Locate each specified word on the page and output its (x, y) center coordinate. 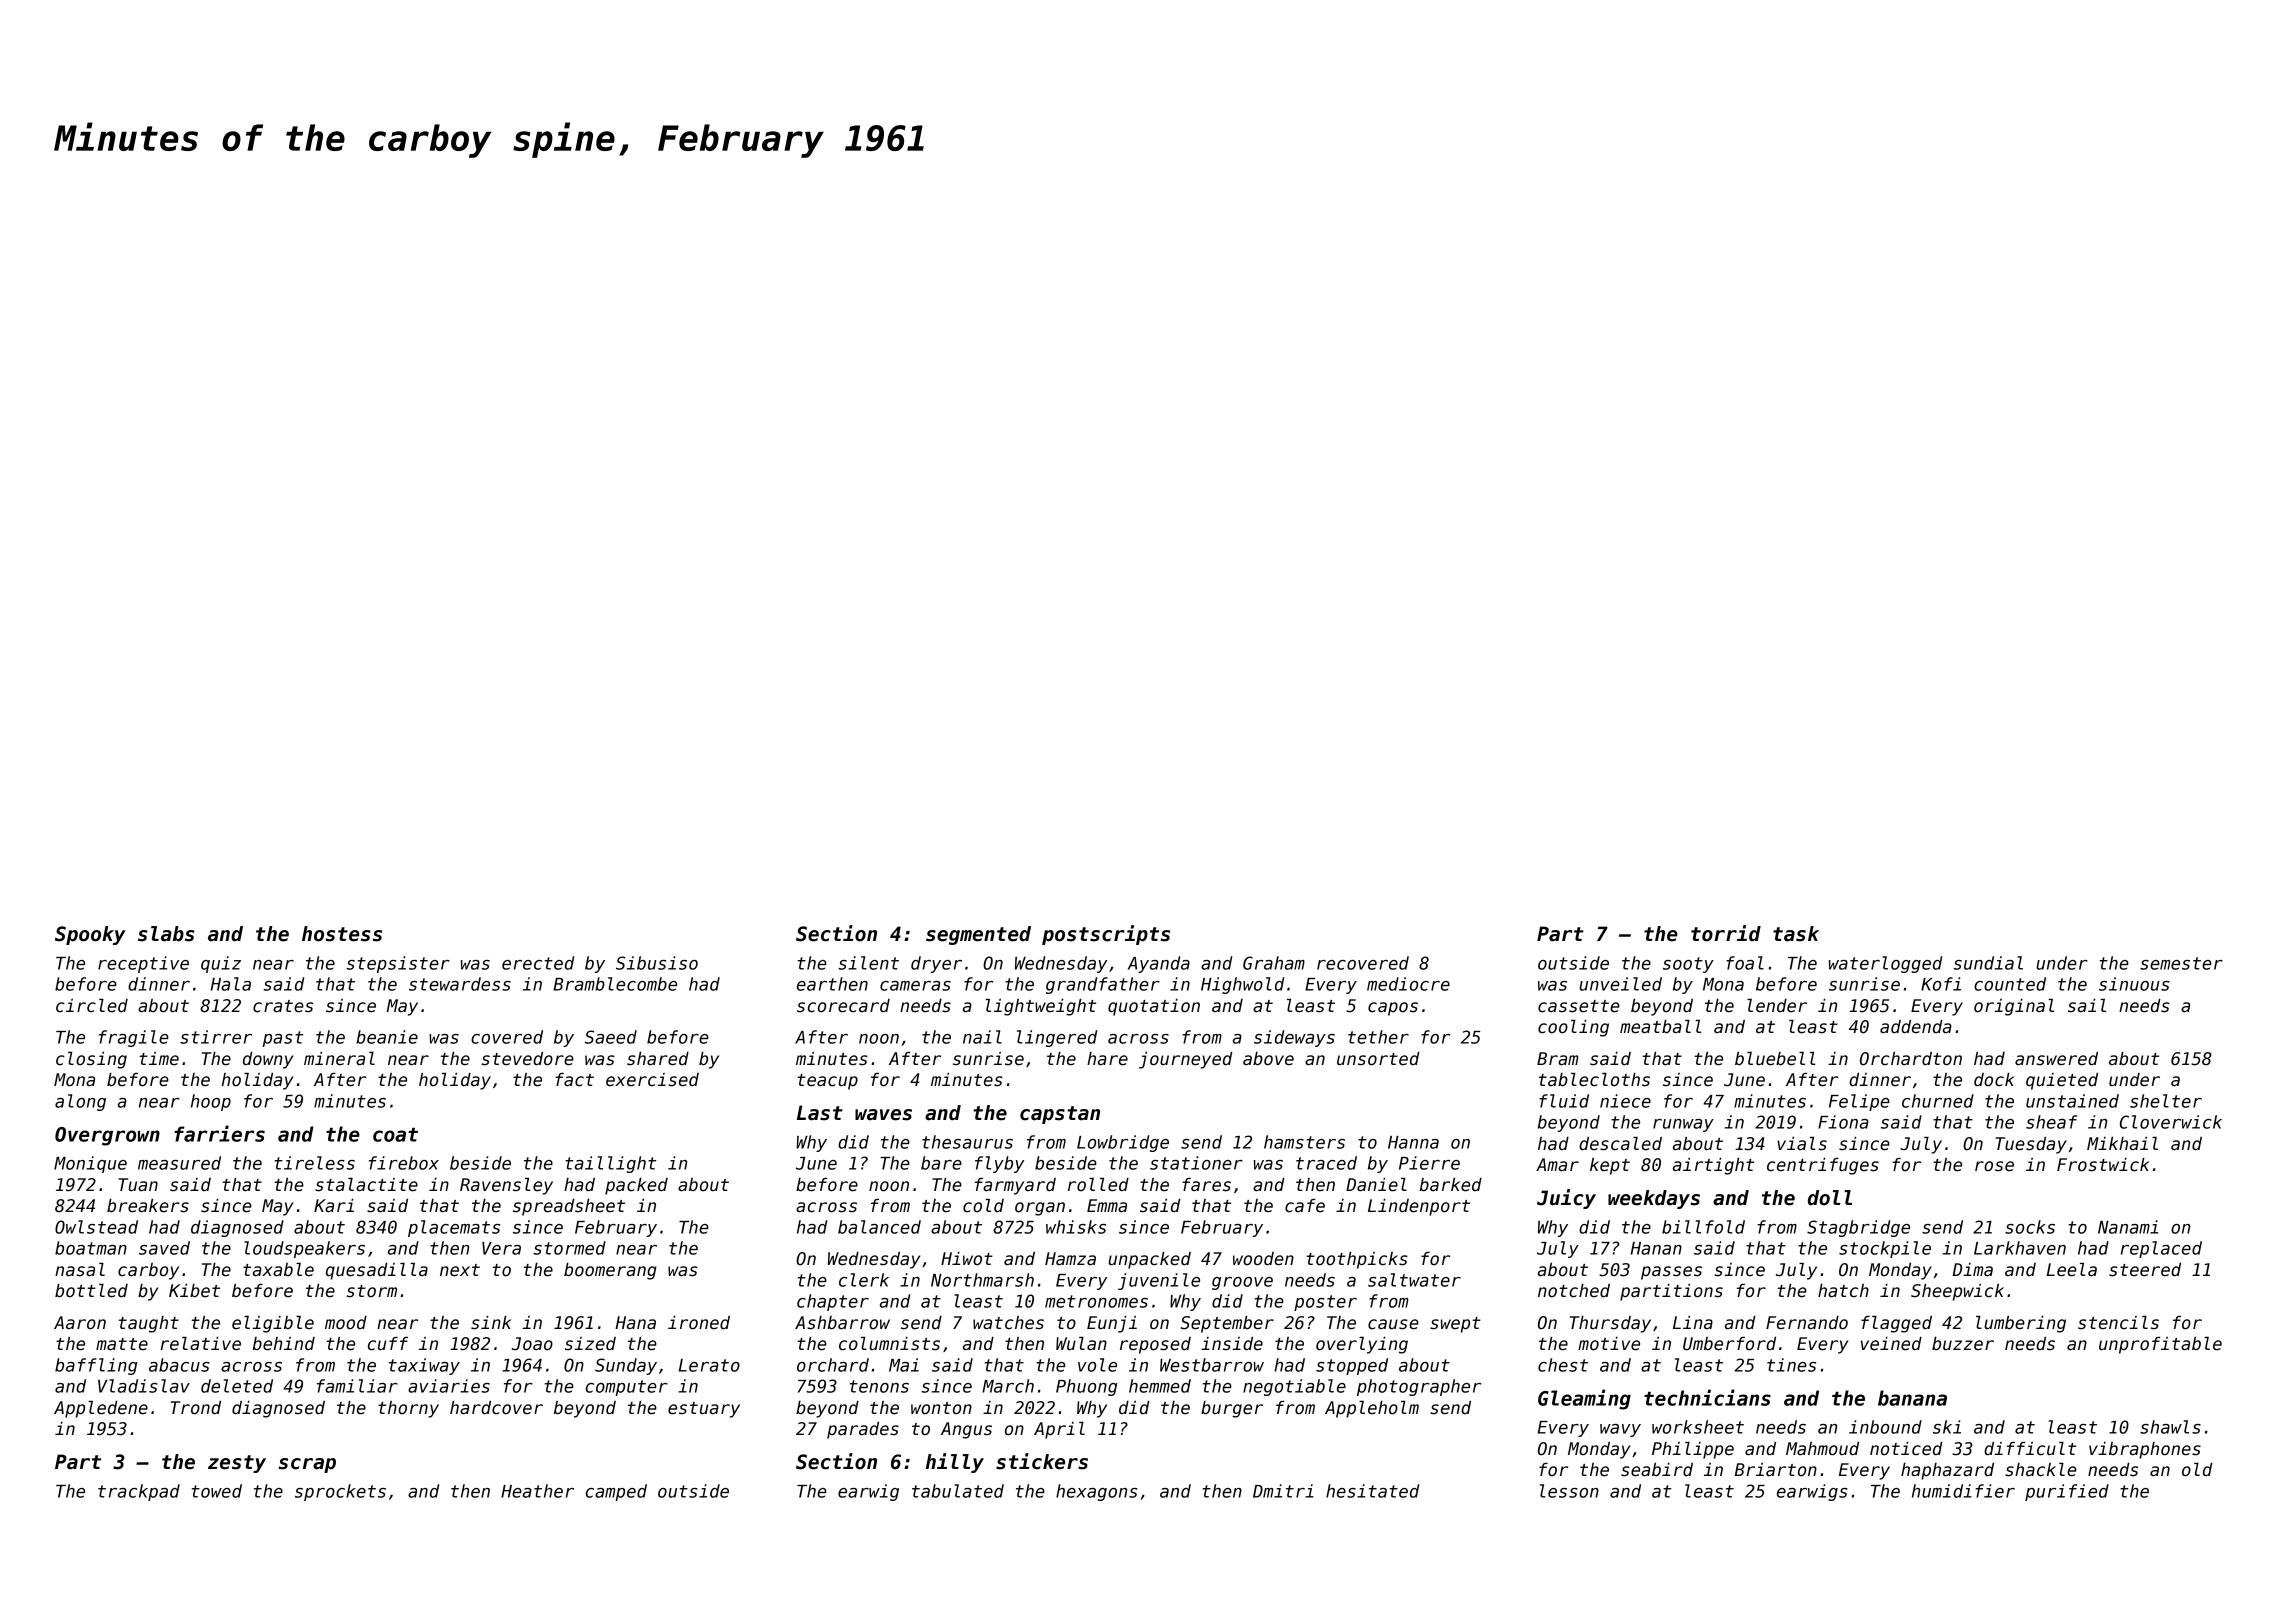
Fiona (1843, 1122)
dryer (936, 964)
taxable (278, 1270)
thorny (408, 1409)
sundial (1988, 963)
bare (941, 1163)
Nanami (2128, 1227)
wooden (1263, 1259)
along (80, 1102)
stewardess (460, 984)
